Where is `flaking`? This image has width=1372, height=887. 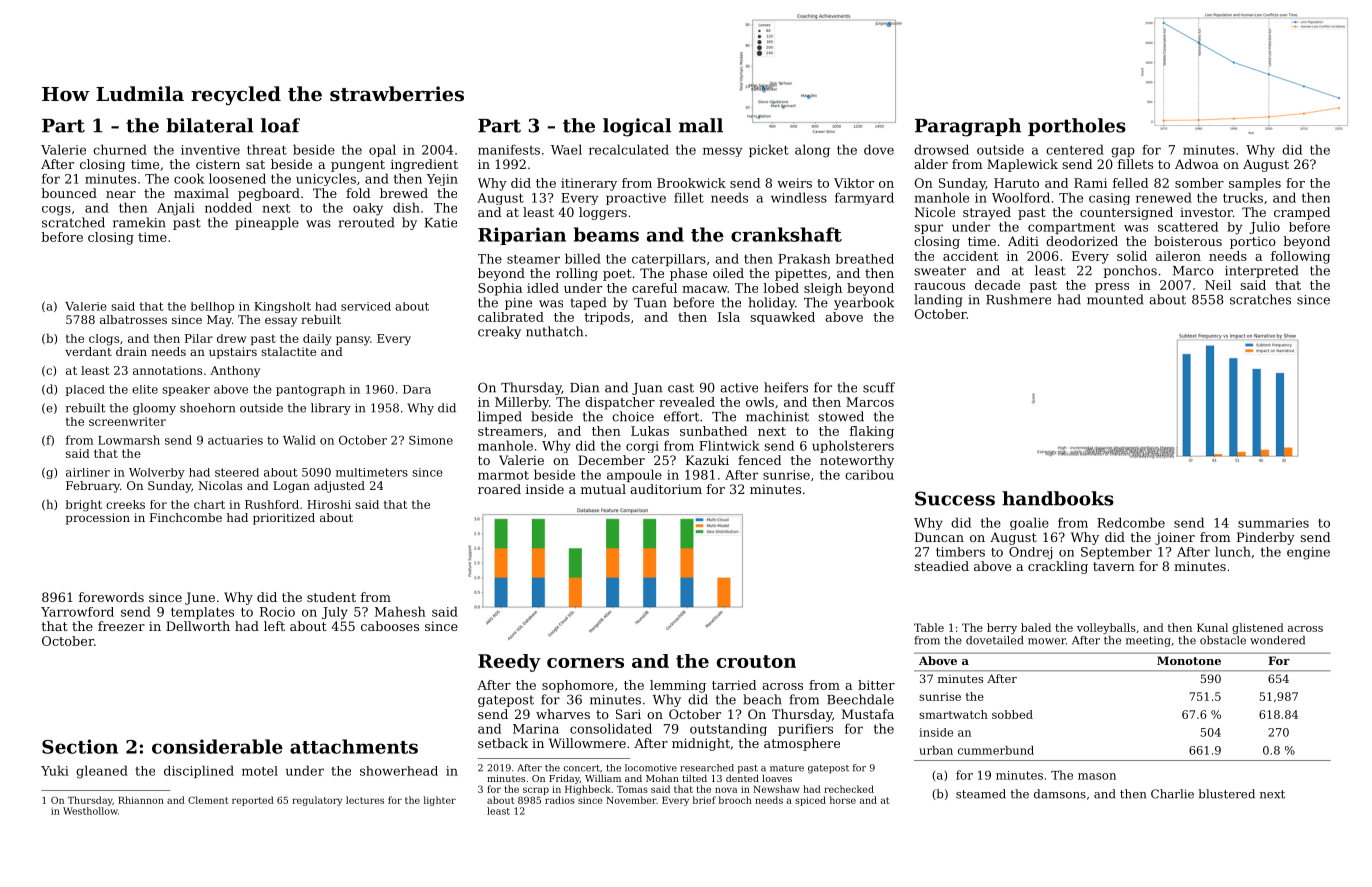 flaking is located at coordinates (872, 432).
